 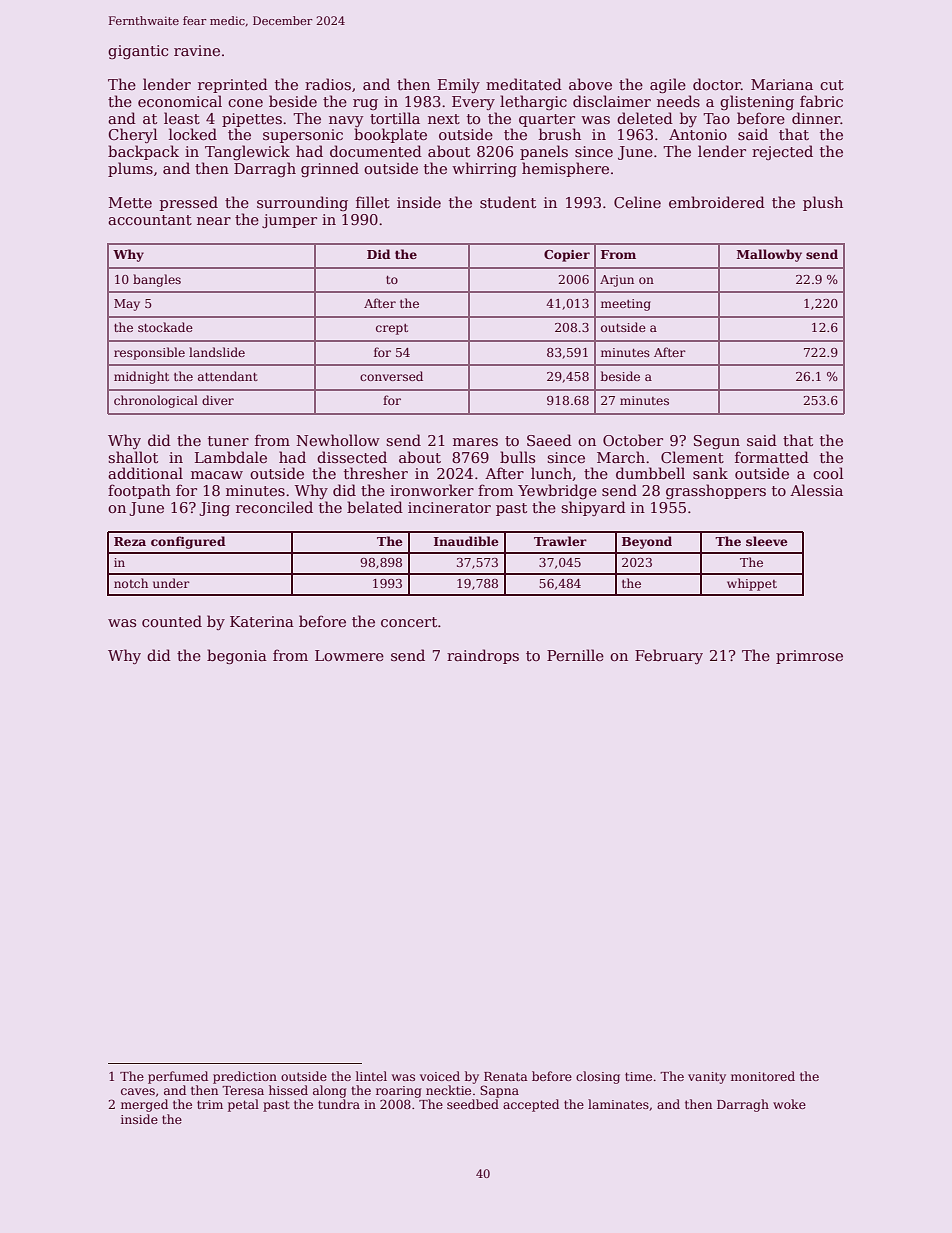 I want to click on lintel, so click(x=371, y=1076).
